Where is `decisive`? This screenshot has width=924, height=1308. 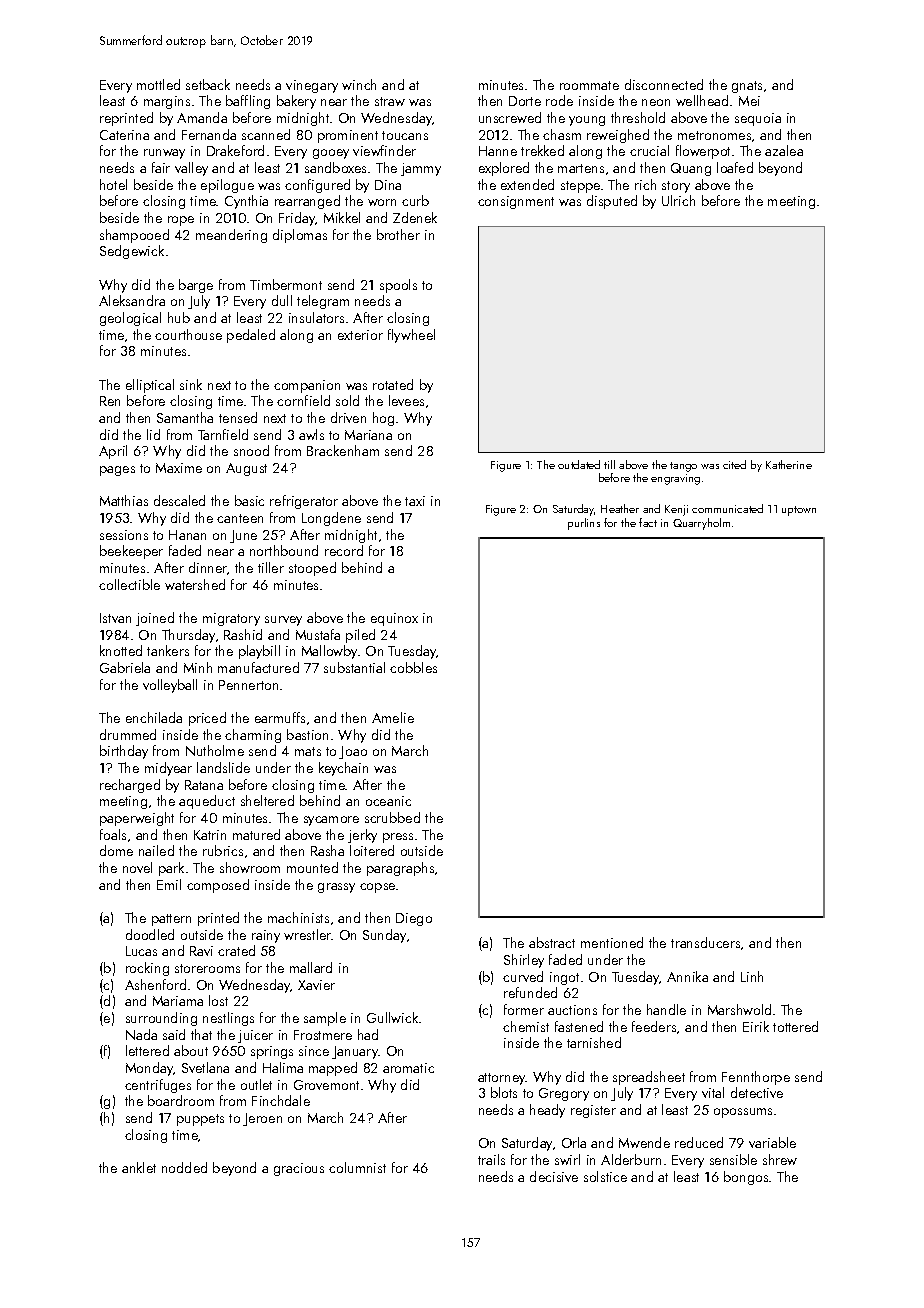 decisive is located at coordinates (554, 1176).
